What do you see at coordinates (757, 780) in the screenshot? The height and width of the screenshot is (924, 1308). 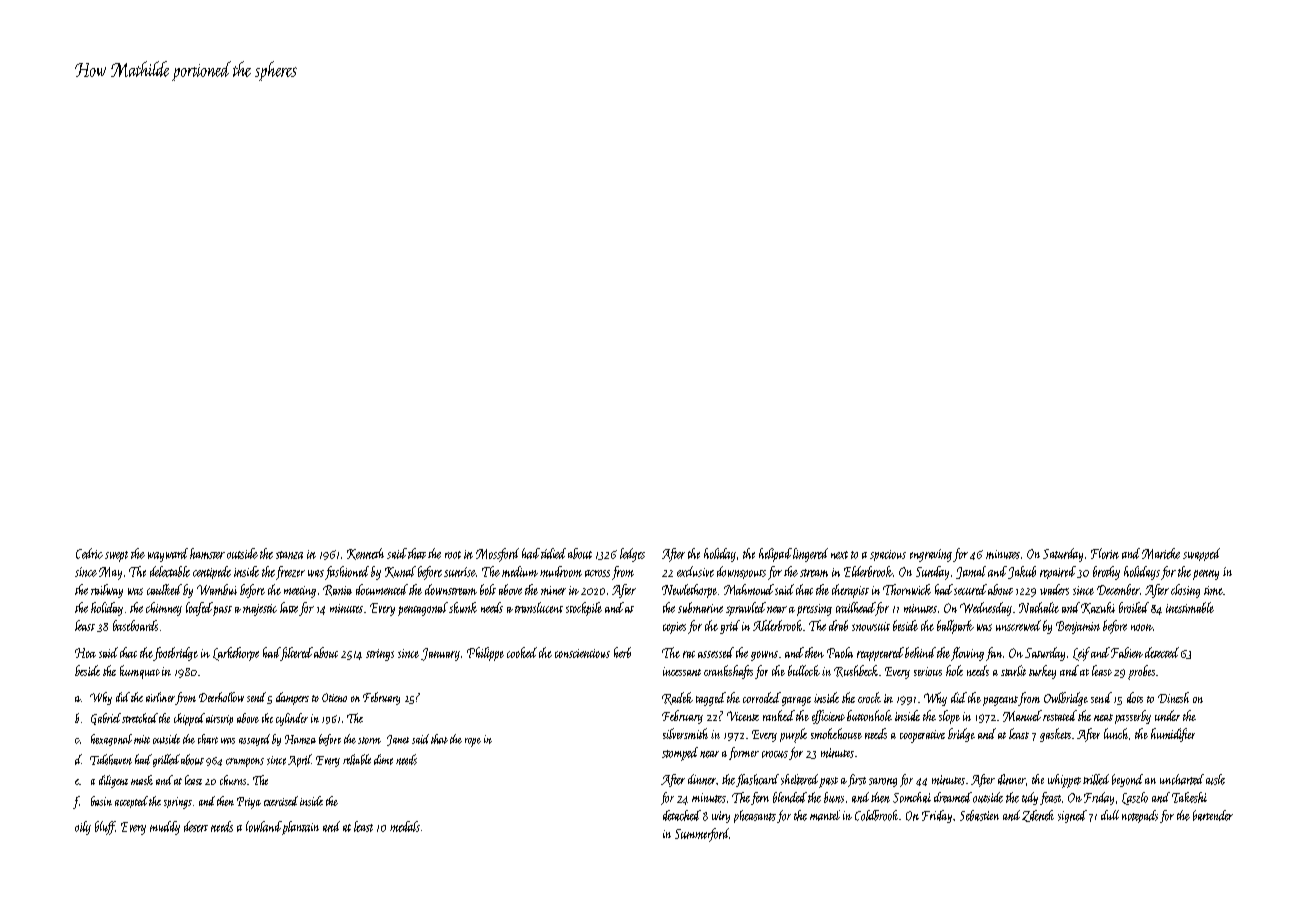 I see `flashcard` at bounding box center [757, 780].
